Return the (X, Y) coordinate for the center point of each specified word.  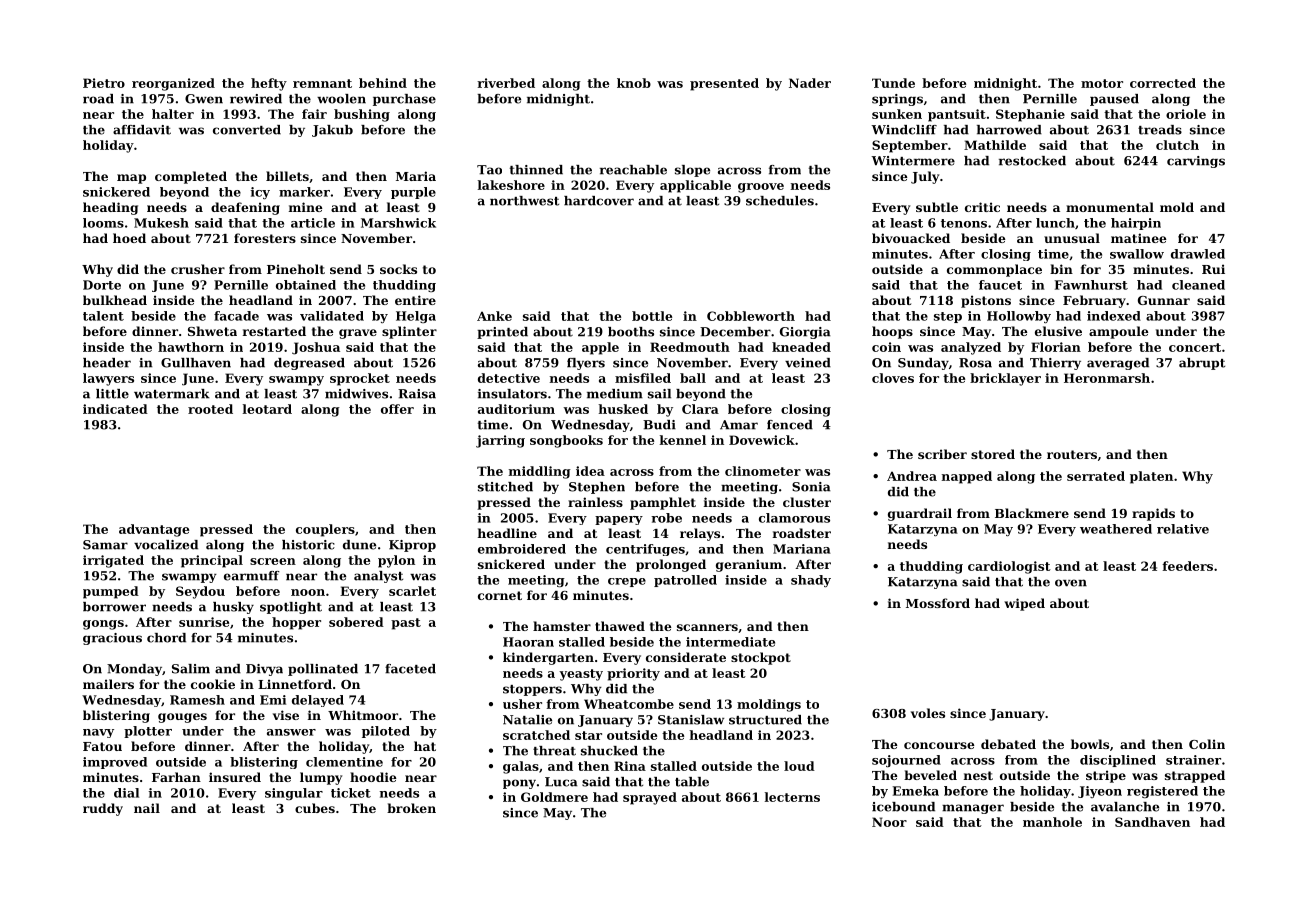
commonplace (994, 270)
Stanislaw (691, 720)
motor (1102, 83)
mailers (108, 684)
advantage (154, 530)
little (112, 394)
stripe (1106, 776)
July (925, 177)
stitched (505, 487)
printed (502, 333)
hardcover (599, 201)
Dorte (102, 285)
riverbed (506, 83)
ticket (351, 793)
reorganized (173, 84)
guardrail (920, 514)
